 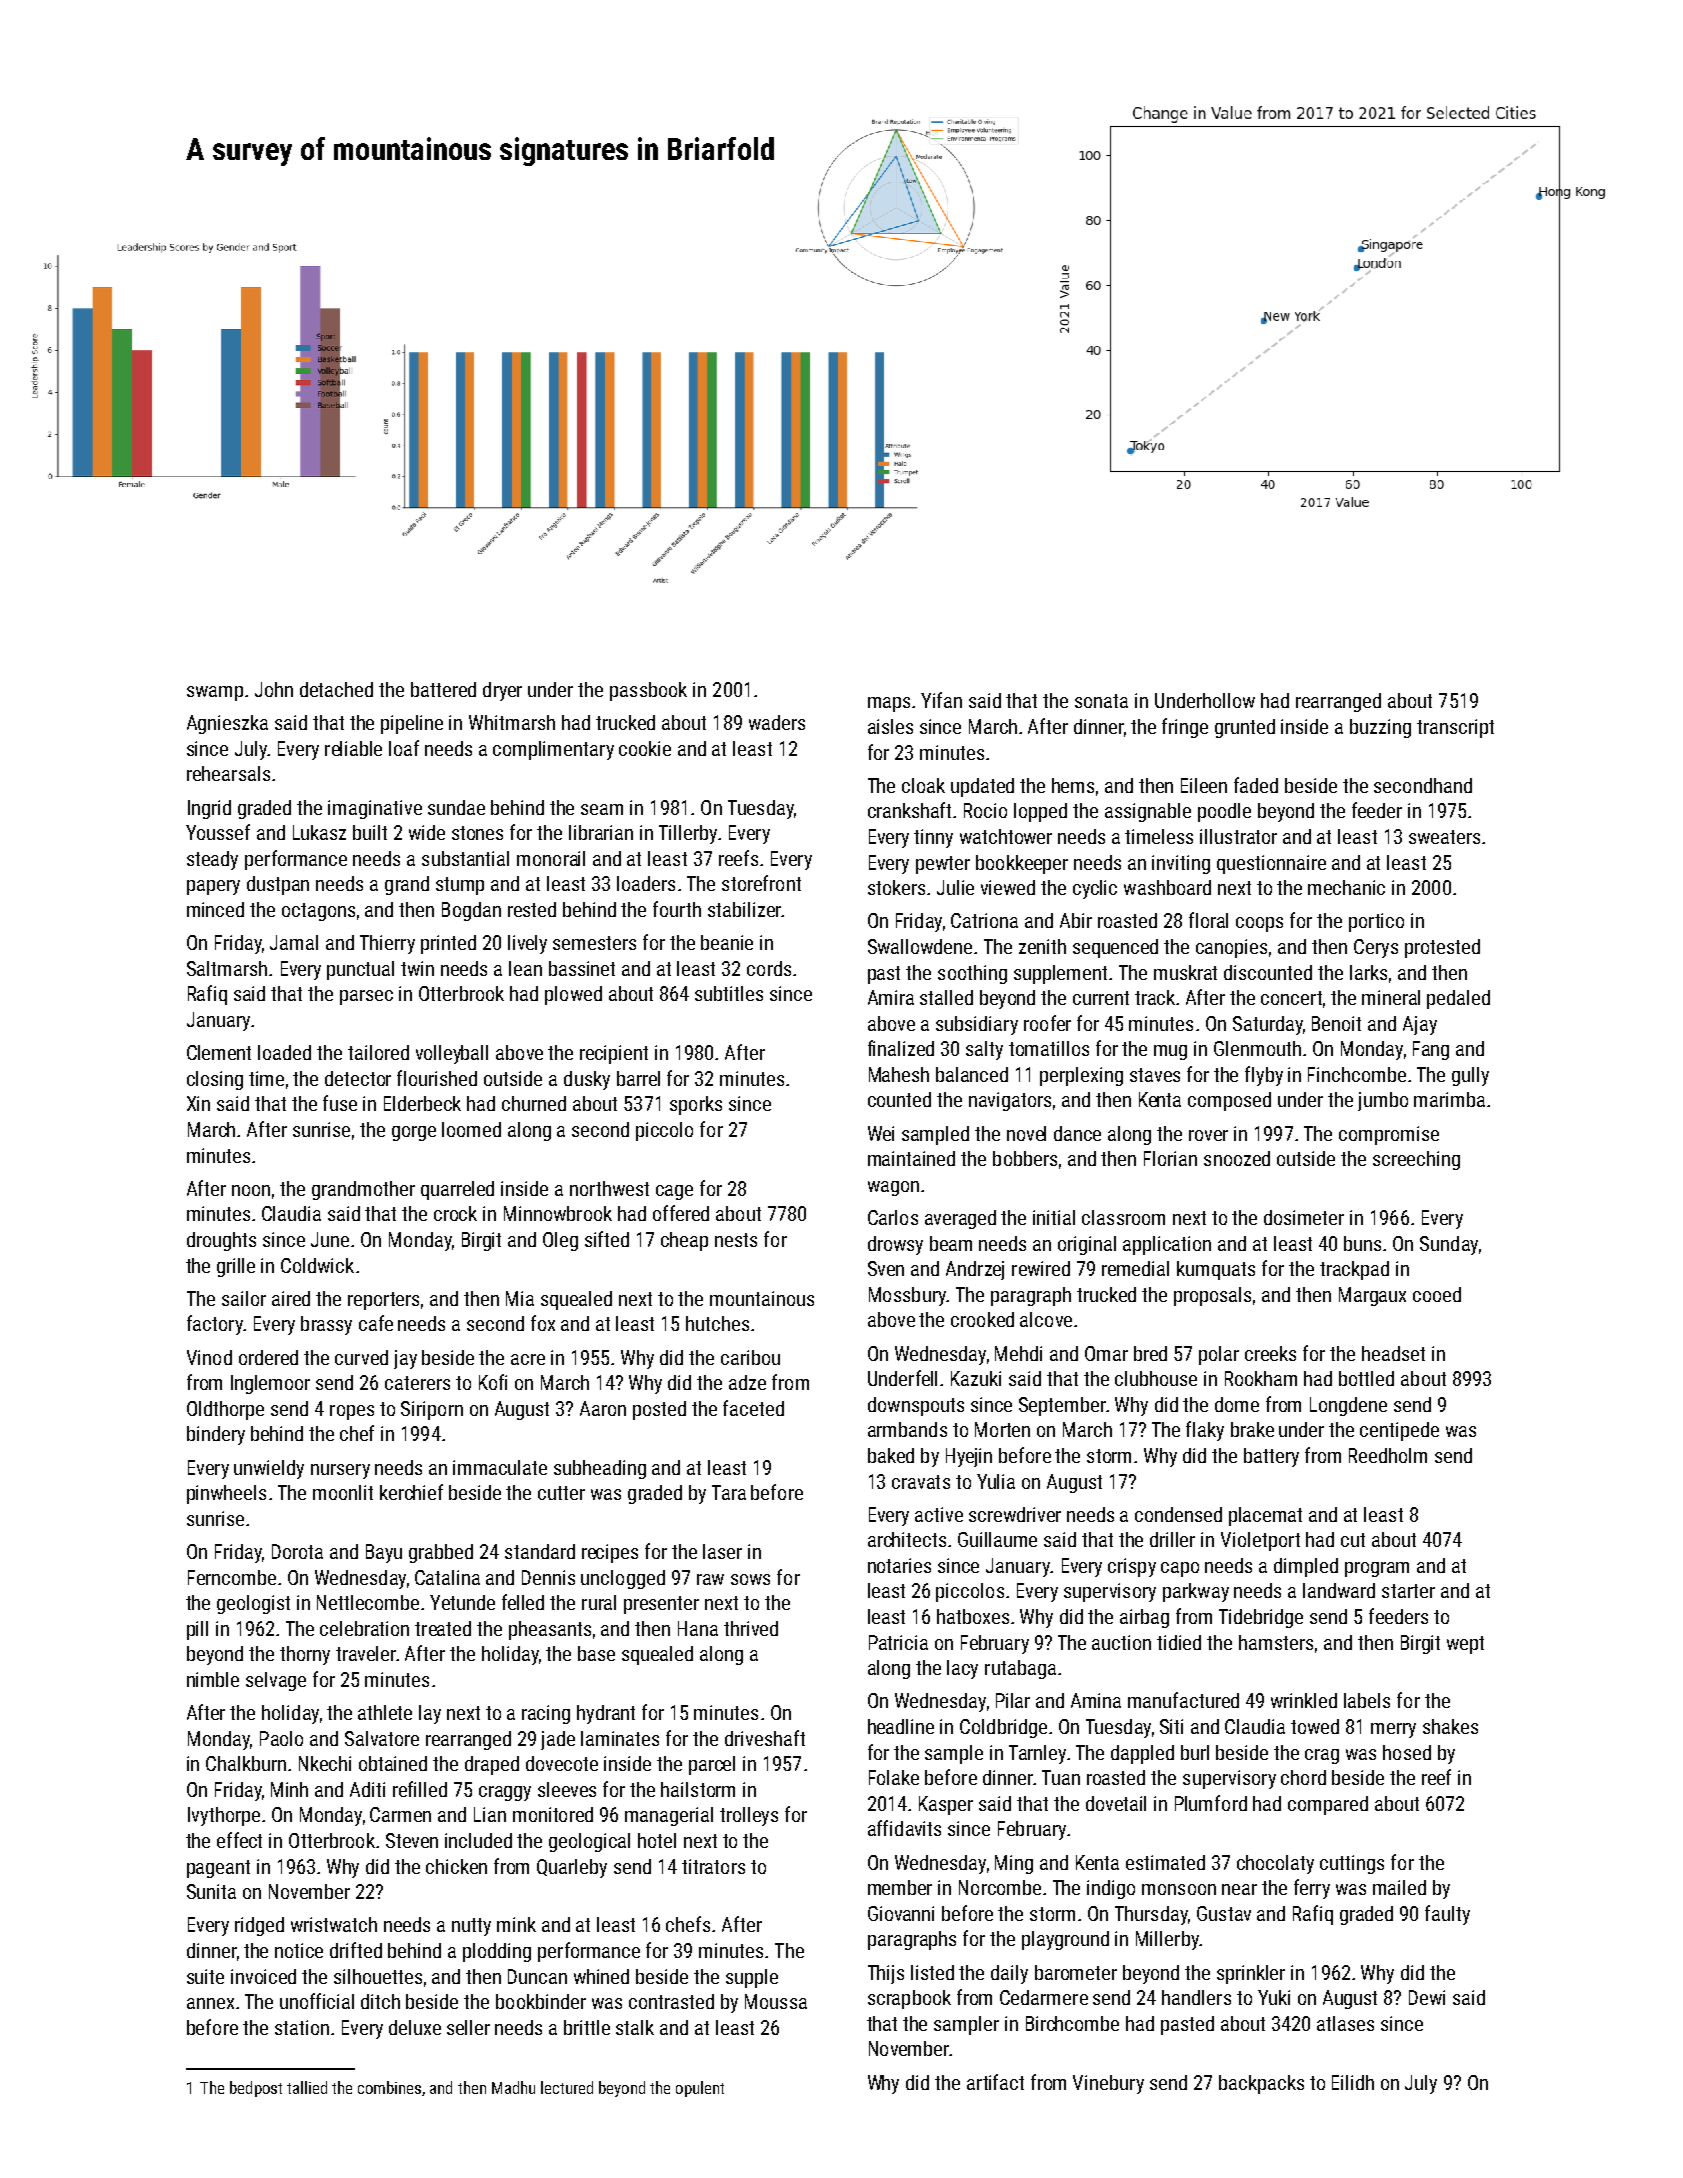 What do you see at coordinates (502, 691) in the page?
I see `dryer` at bounding box center [502, 691].
